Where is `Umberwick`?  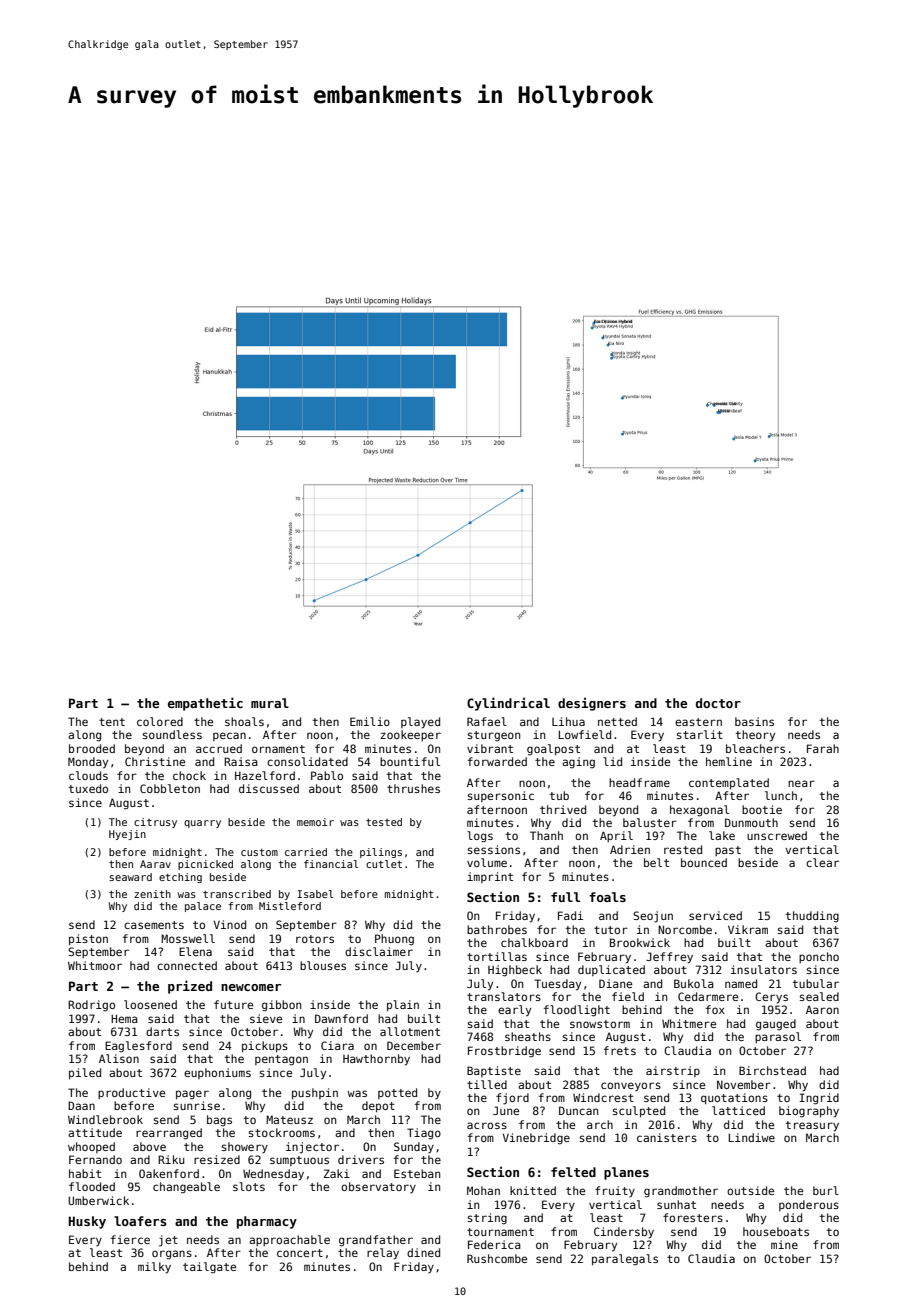 Umberwick is located at coordinates (98, 1200).
